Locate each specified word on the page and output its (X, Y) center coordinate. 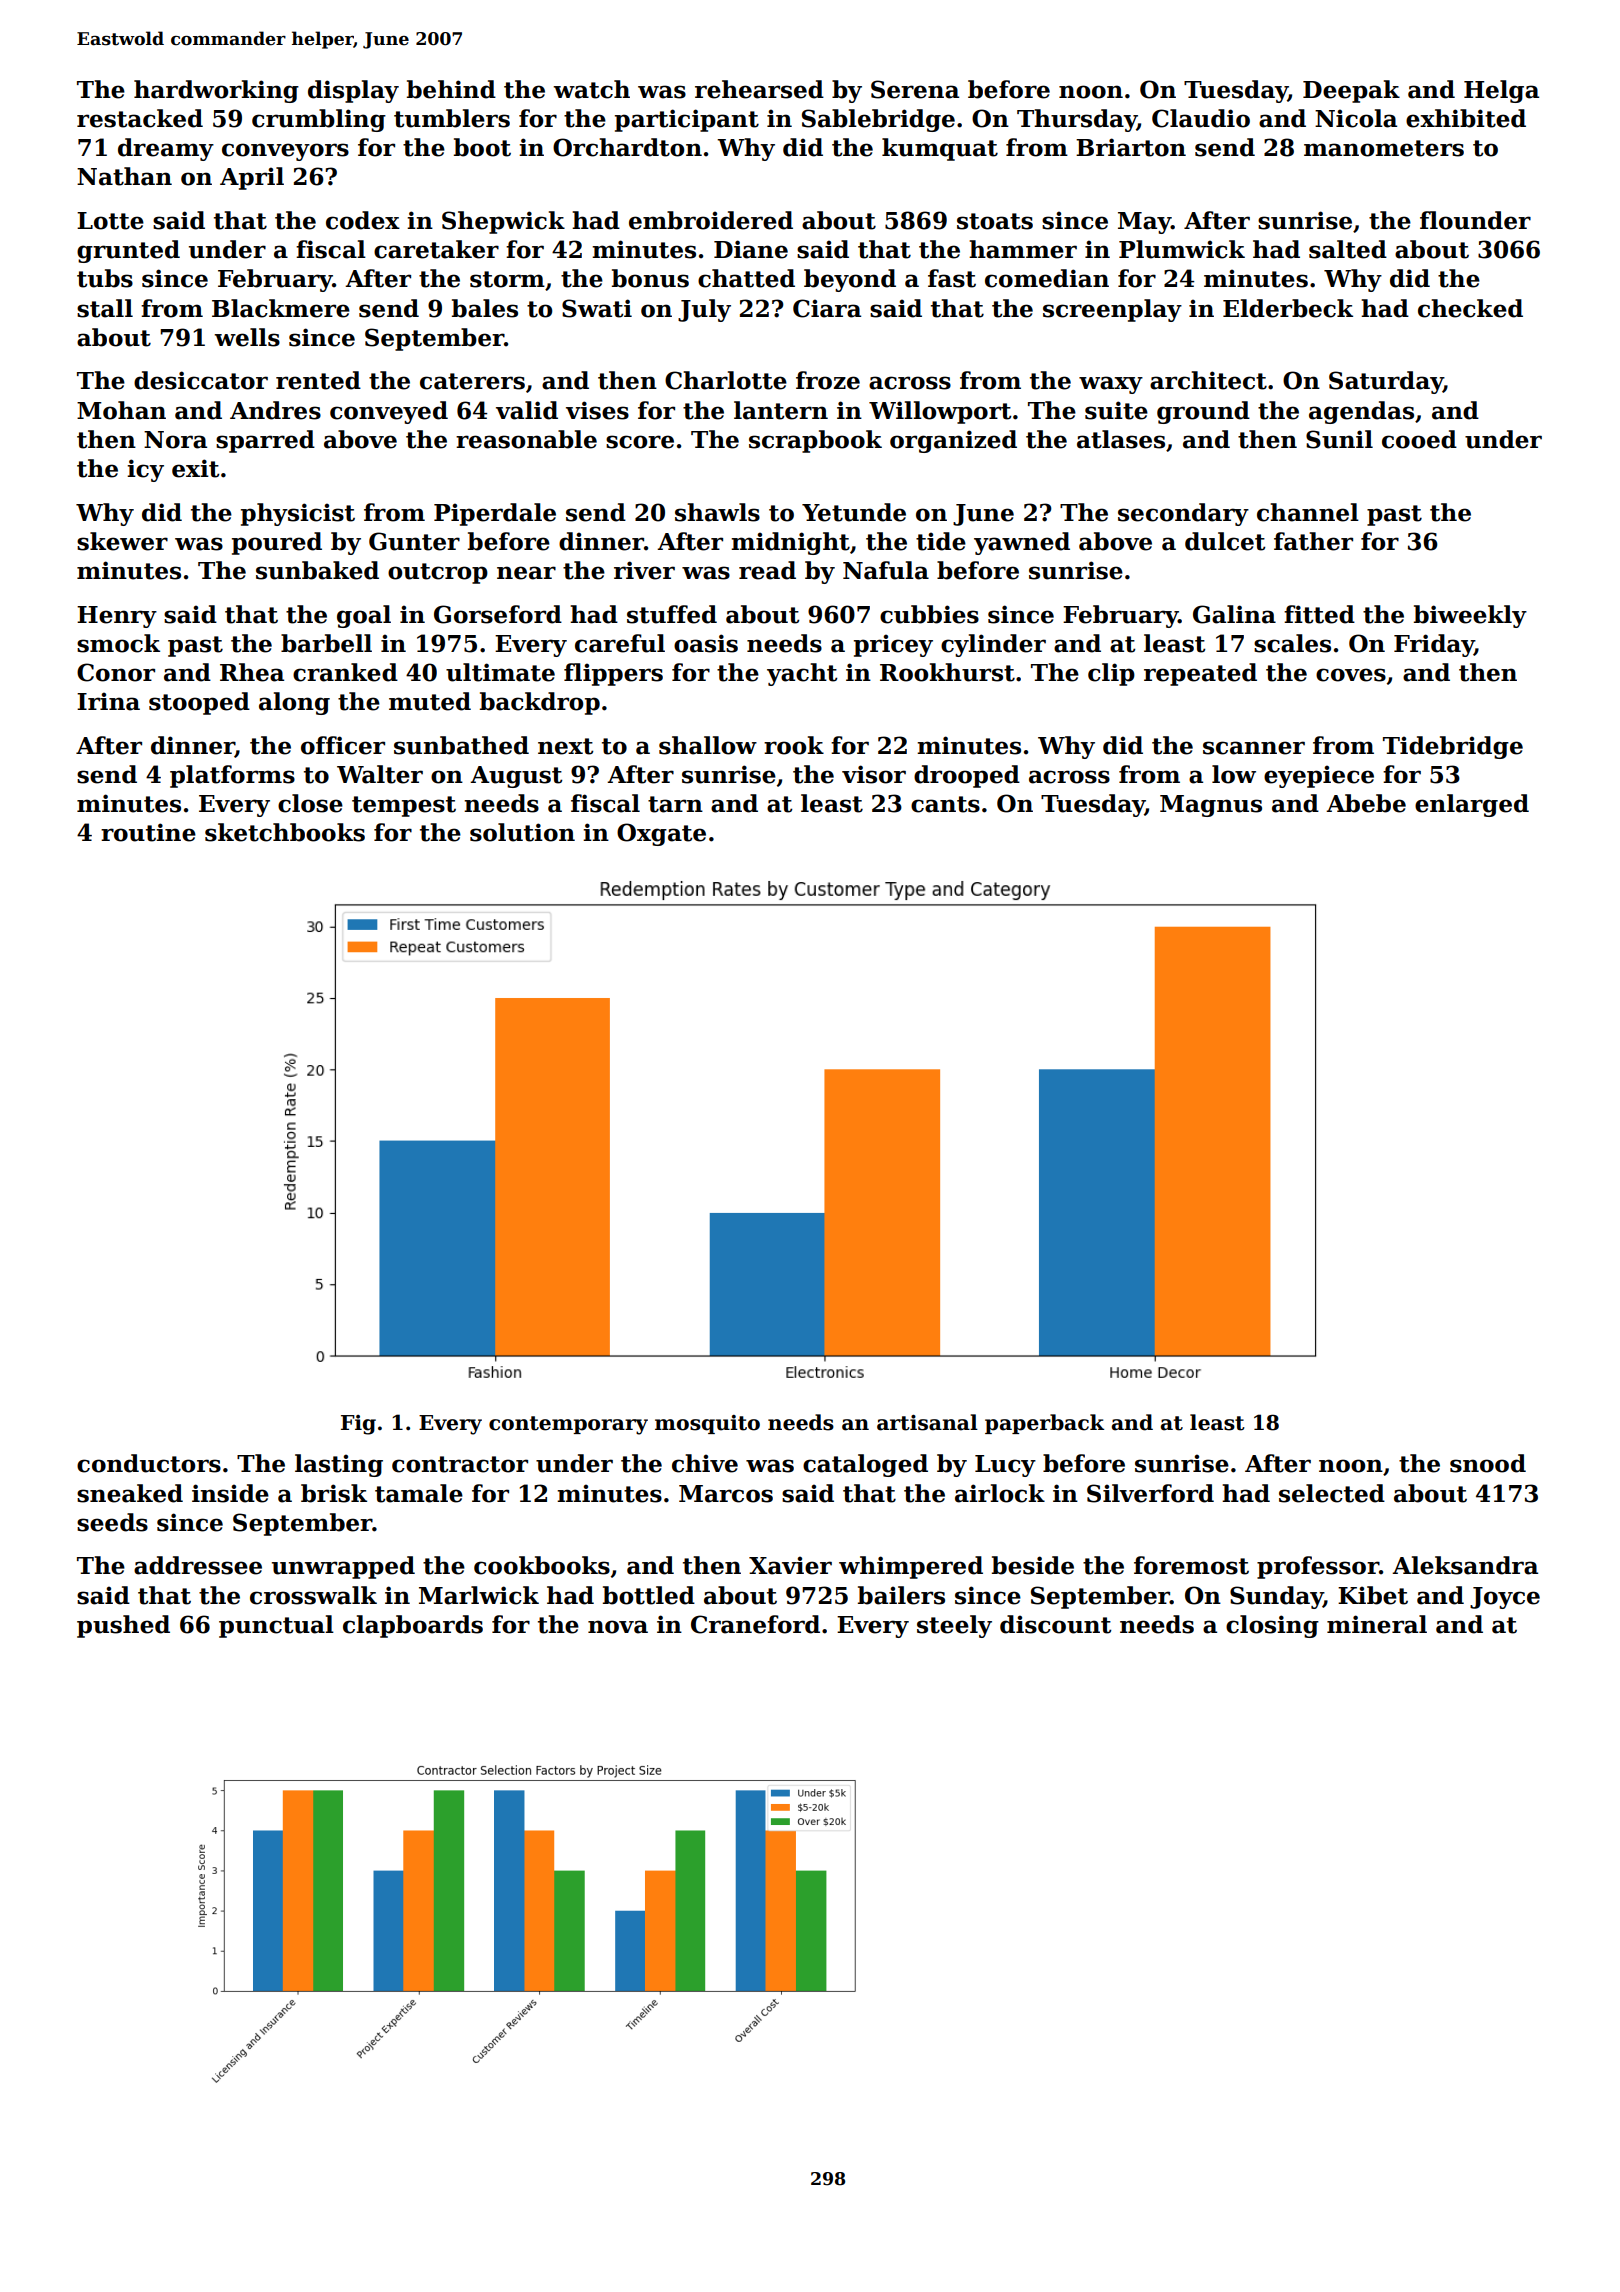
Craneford (755, 1624)
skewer (122, 541)
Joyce (1505, 1598)
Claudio (1201, 118)
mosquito (707, 1424)
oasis (706, 643)
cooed (1419, 439)
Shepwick (503, 222)
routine (148, 832)
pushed (123, 1626)
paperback (1044, 1424)
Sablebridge (878, 120)
